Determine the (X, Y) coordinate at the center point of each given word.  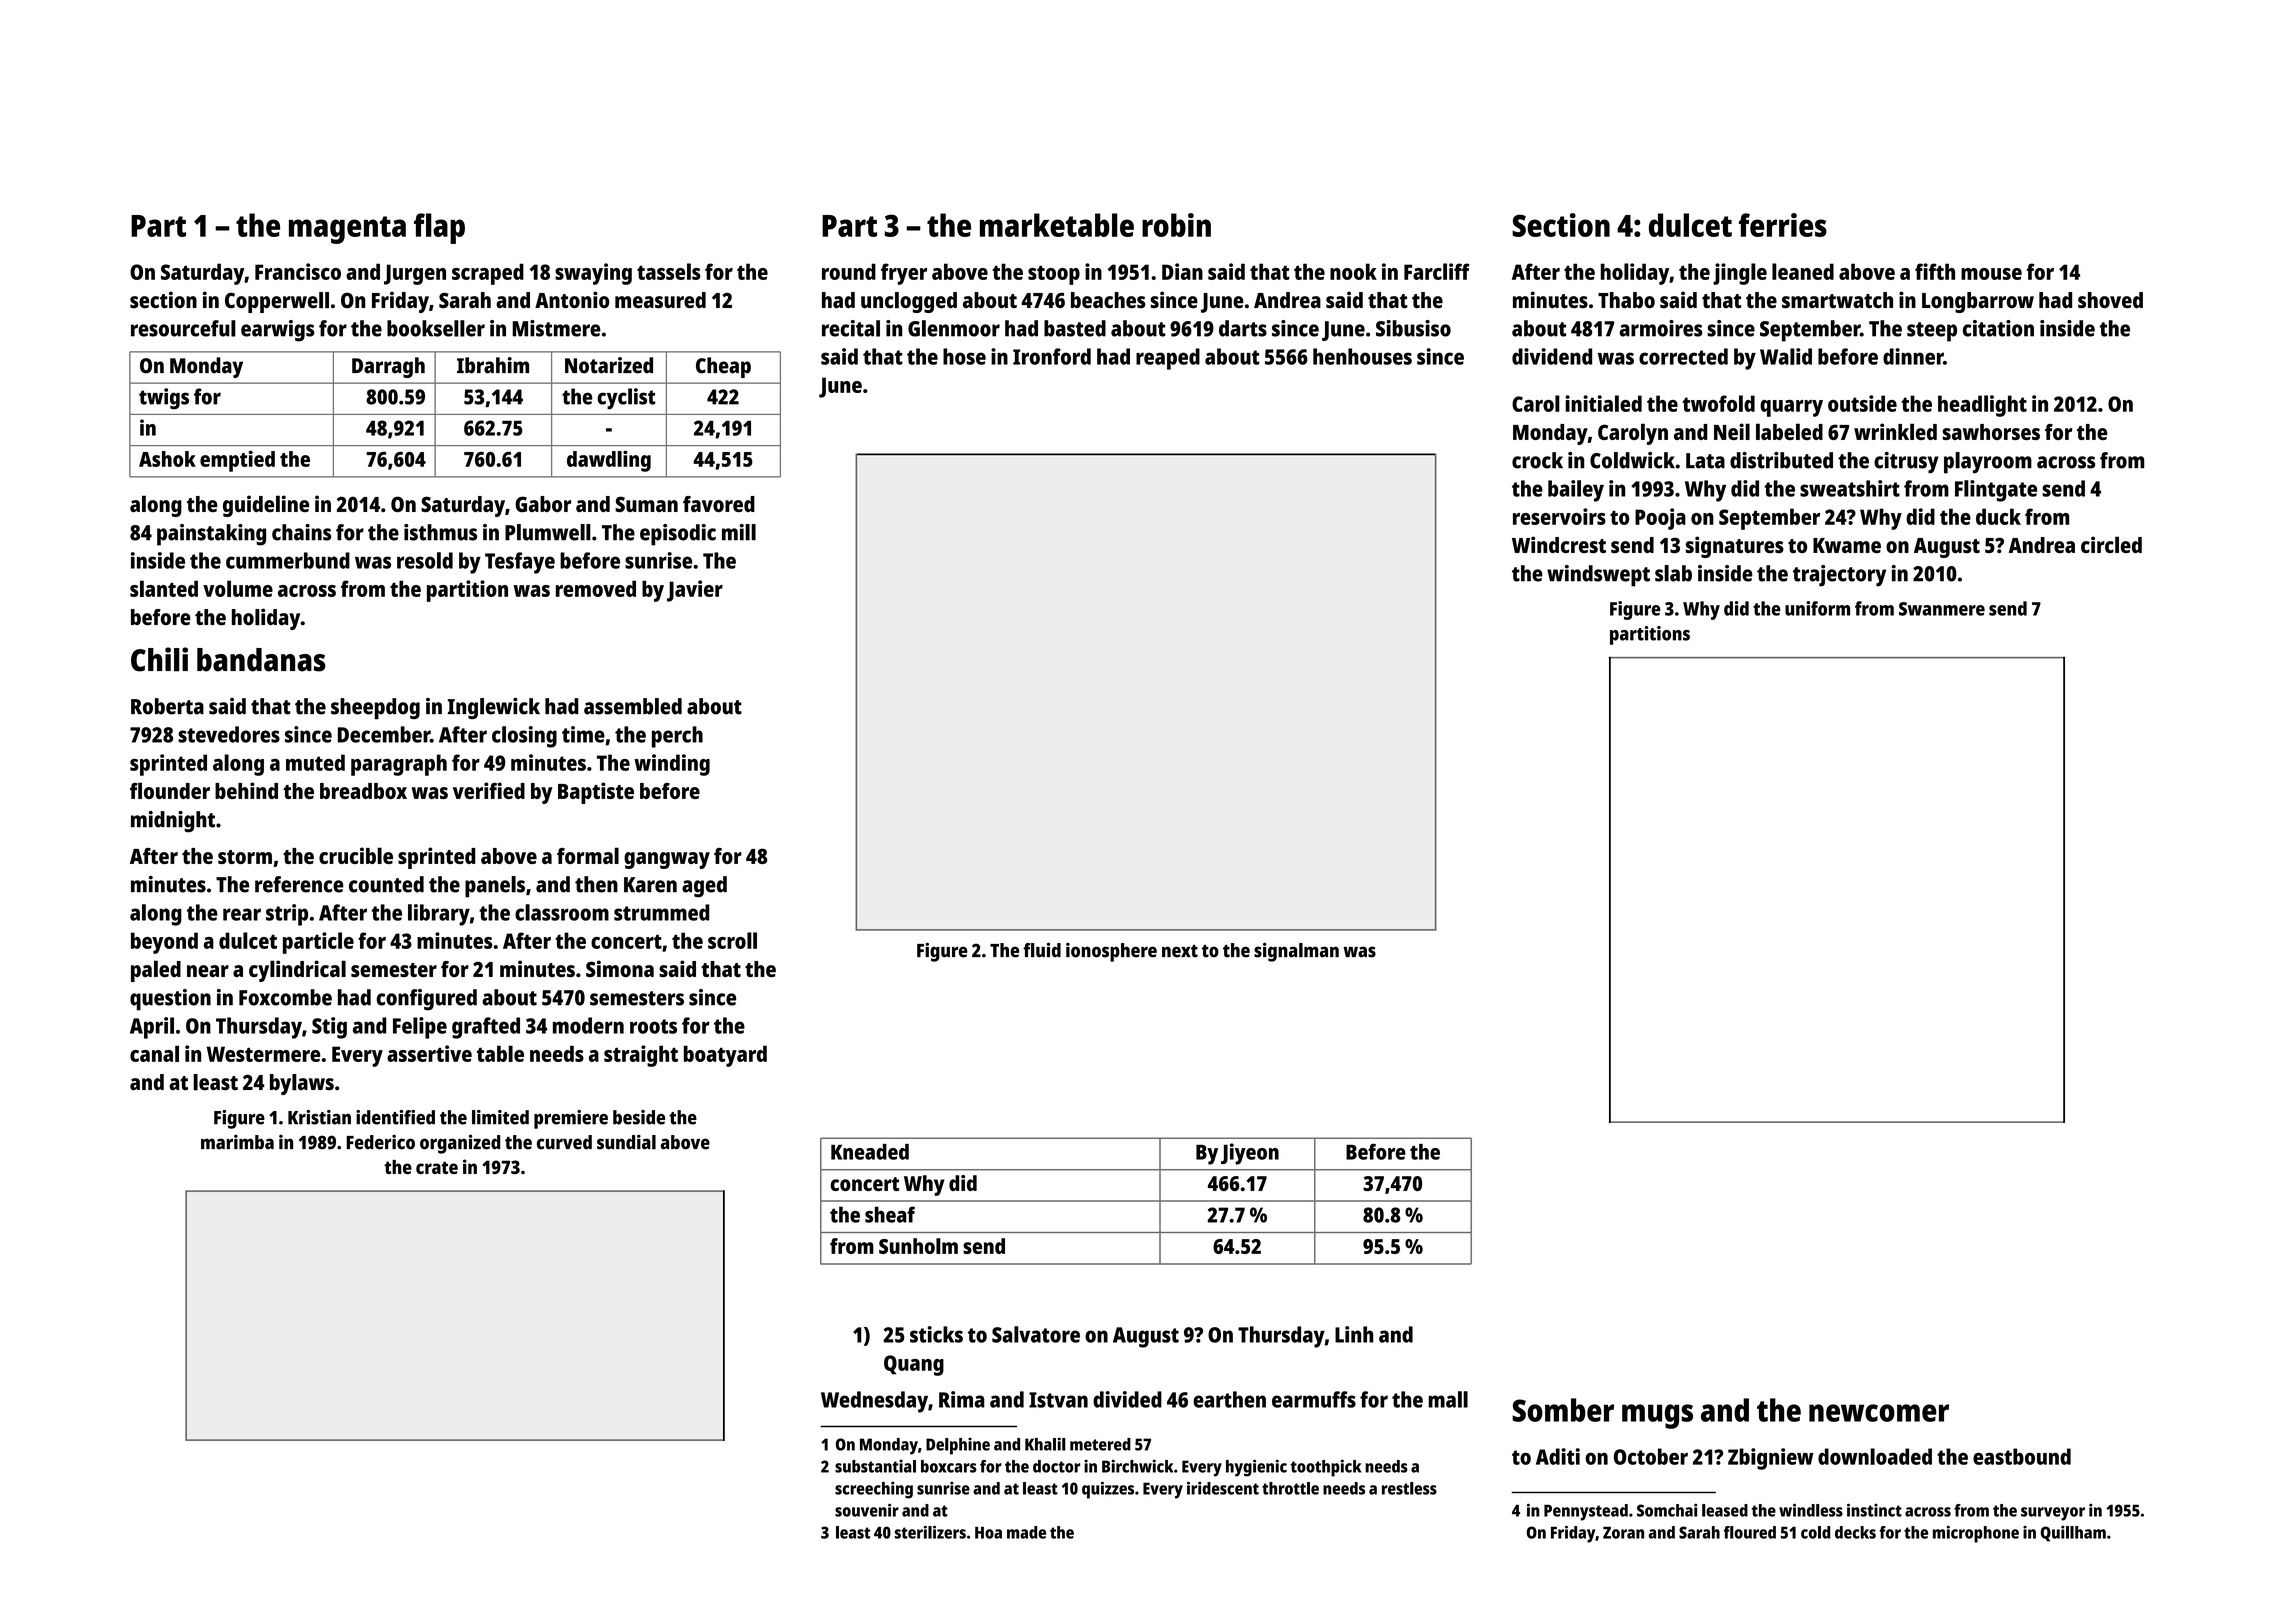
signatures (1735, 547)
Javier (695, 591)
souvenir (867, 1510)
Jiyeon (1250, 1154)
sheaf (890, 1214)
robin (1176, 225)
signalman (1296, 952)
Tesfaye (520, 563)
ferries (1783, 225)
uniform (1817, 608)
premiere (571, 1119)
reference (299, 884)
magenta (347, 230)
